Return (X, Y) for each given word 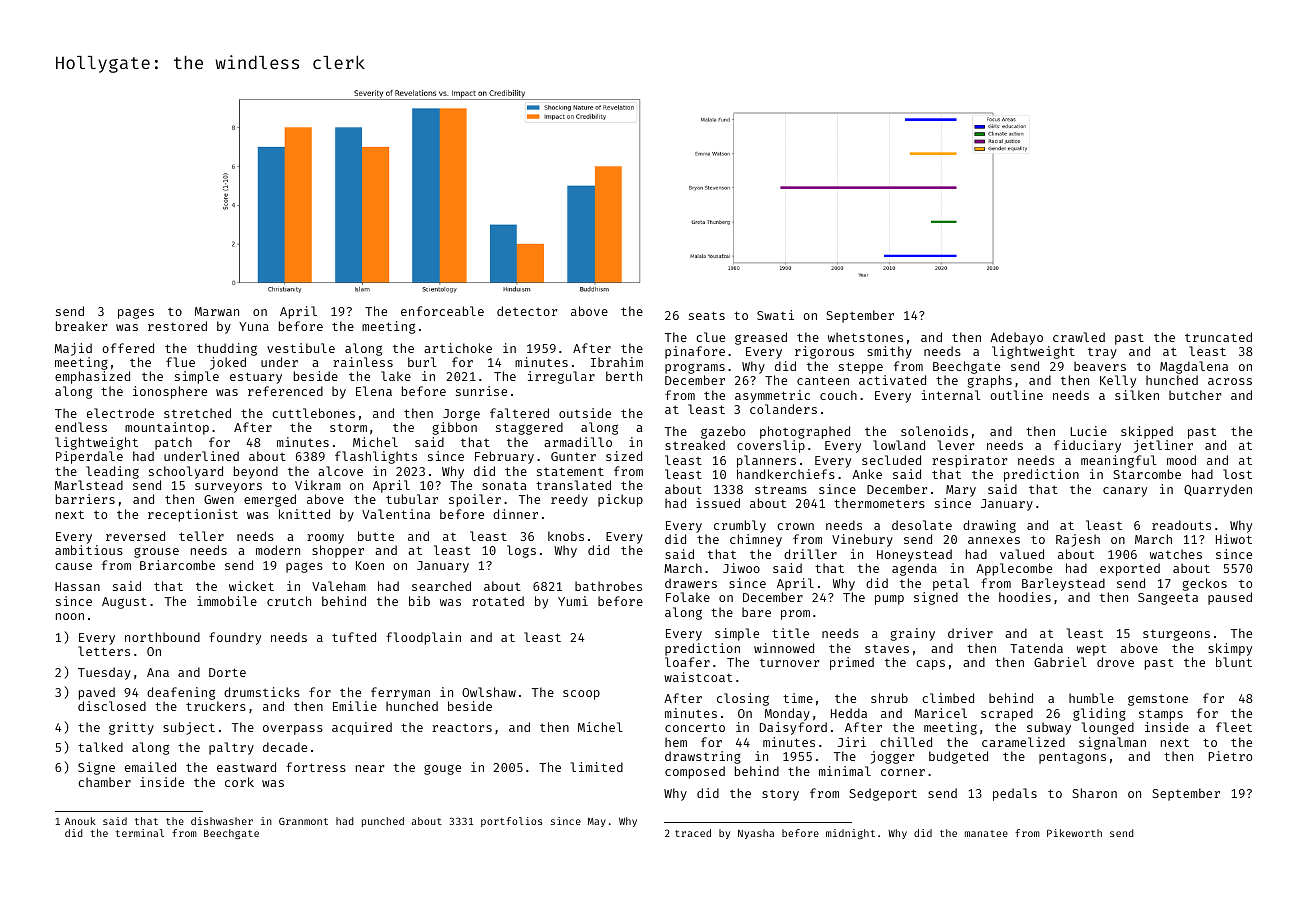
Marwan (217, 311)
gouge (442, 770)
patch (173, 443)
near (370, 768)
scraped (1007, 714)
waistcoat (698, 677)
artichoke (458, 348)
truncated (1218, 337)
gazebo (723, 432)
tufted (354, 637)
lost (1237, 474)
